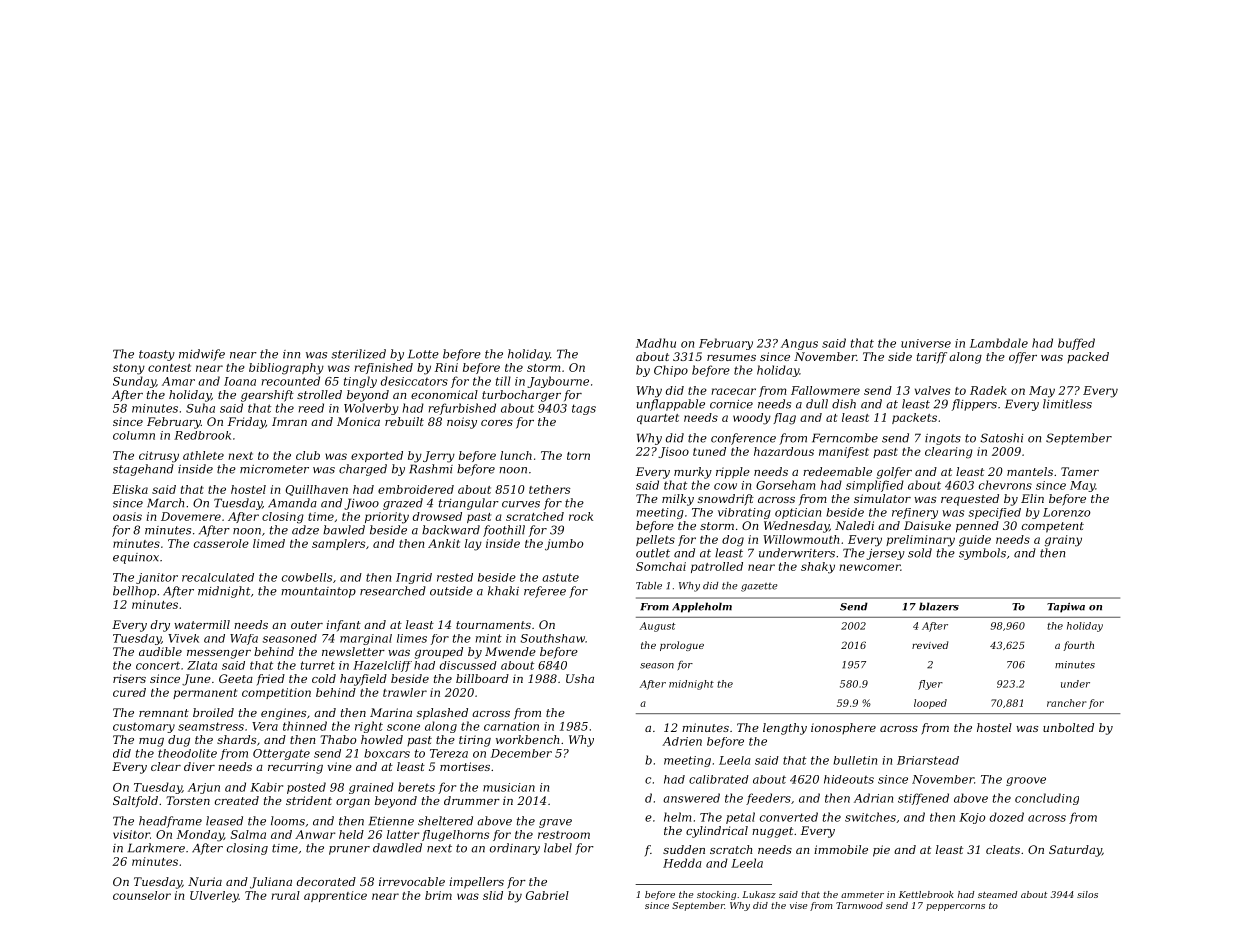 The image size is (1233, 952). I want to click on Hedda, so click(682, 863).
